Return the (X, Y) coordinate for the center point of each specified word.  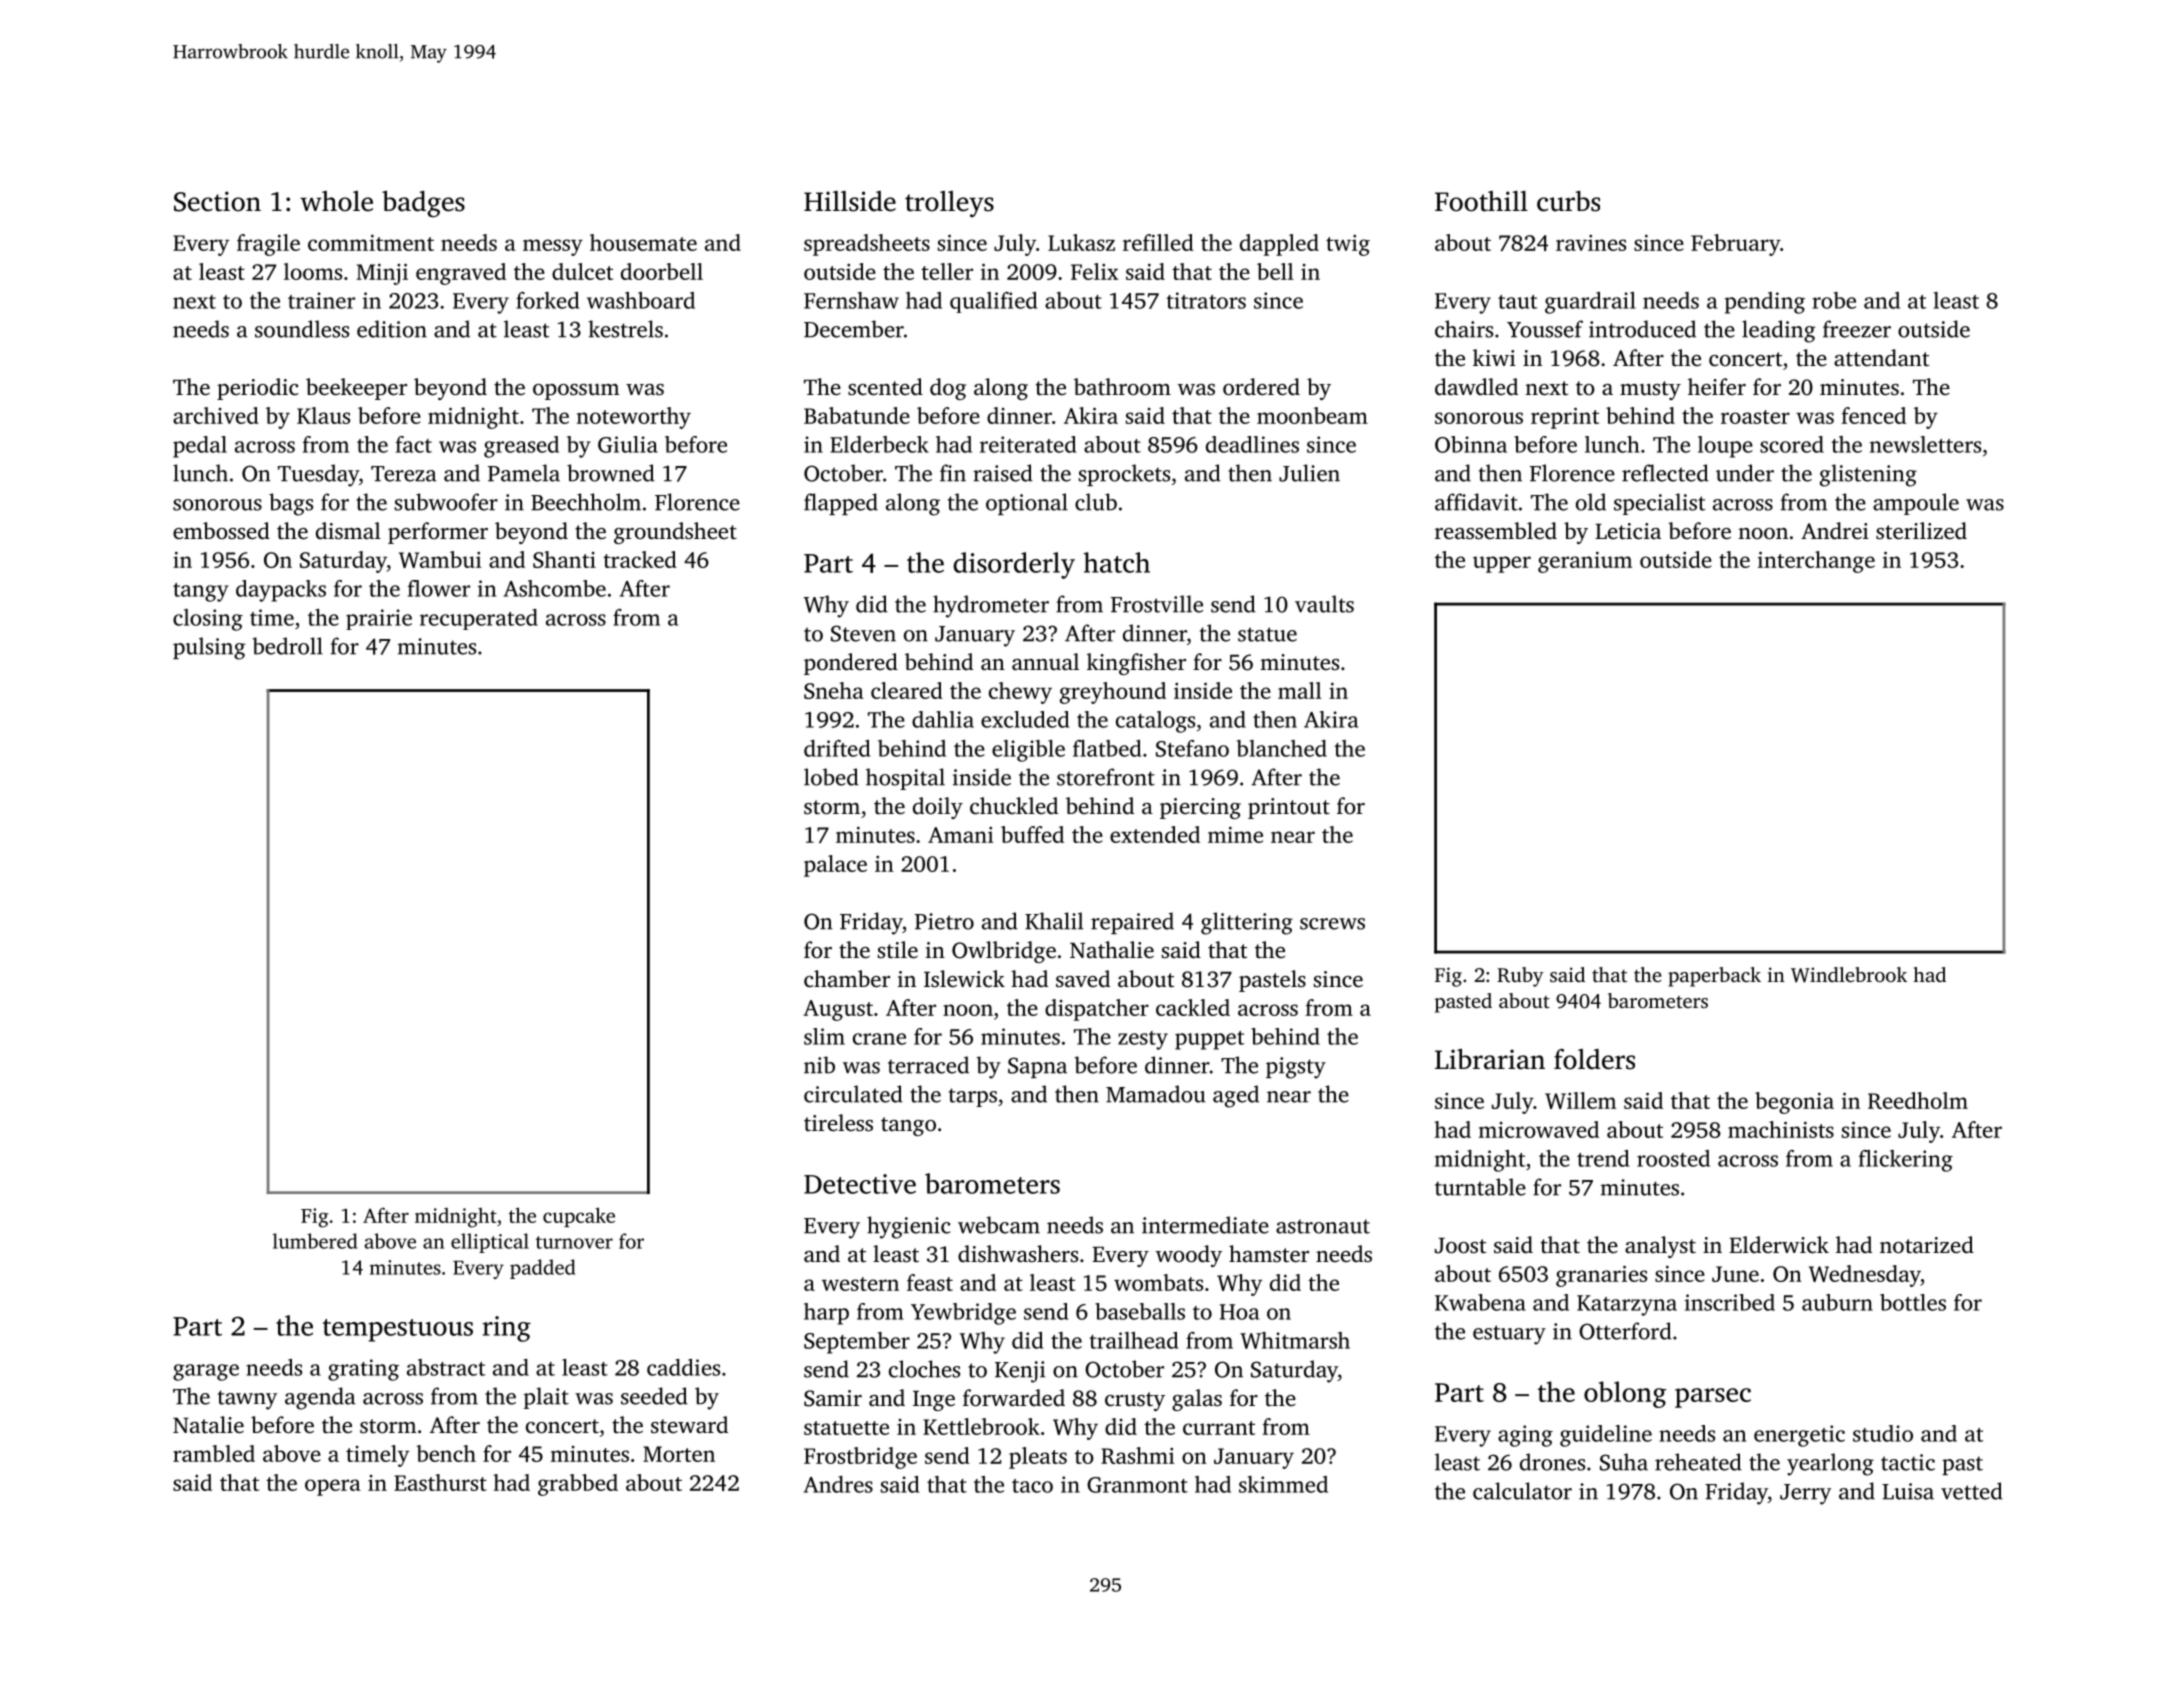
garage (206, 1372)
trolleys (949, 204)
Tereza (404, 474)
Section (217, 201)
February (1735, 245)
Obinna (1471, 444)
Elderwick (1779, 1245)
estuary (1509, 1335)
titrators (1206, 300)
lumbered (315, 1241)
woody (1188, 1256)
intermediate (1205, 1225)
